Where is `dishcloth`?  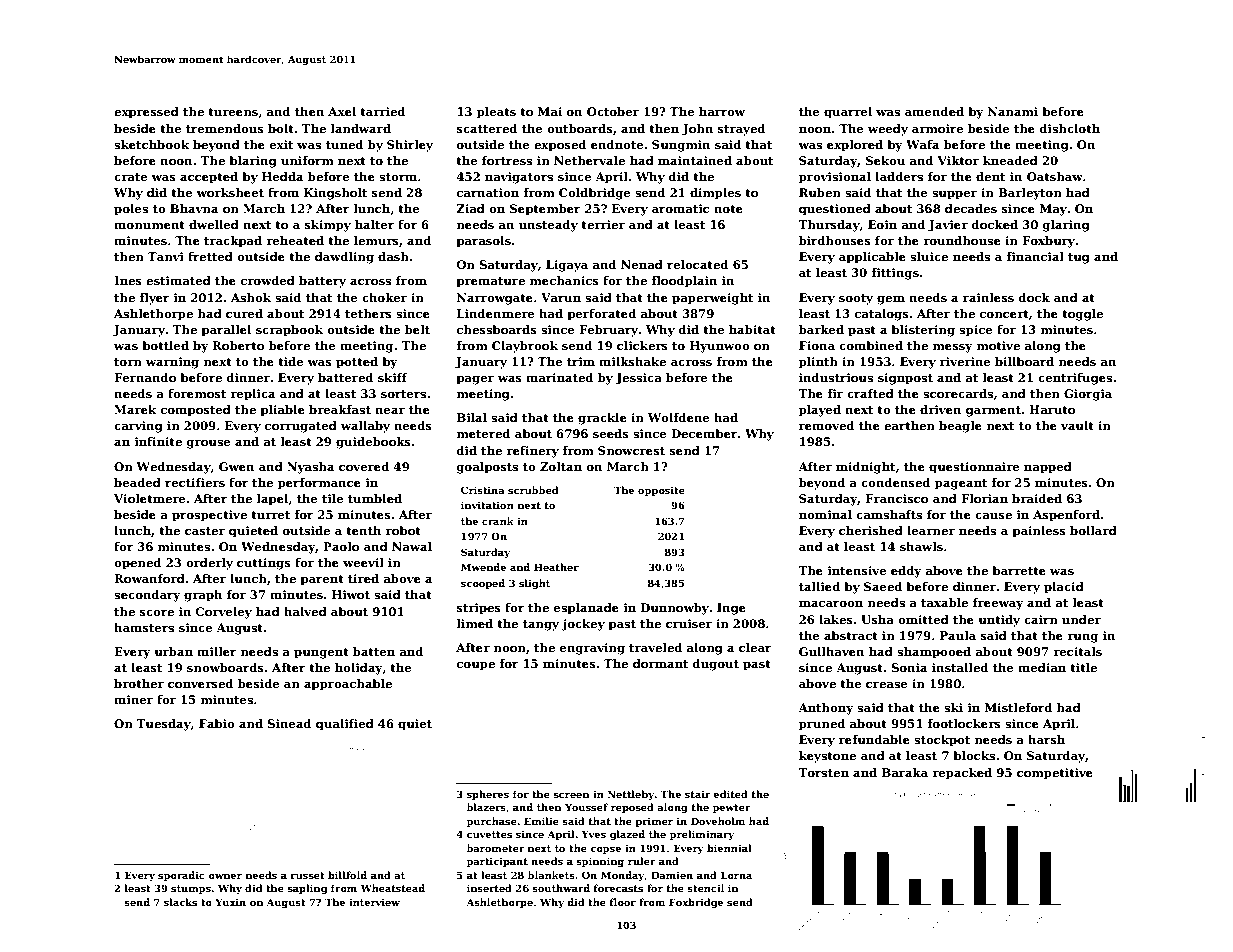 dishcloth is located at coordinates (1070, 128).
